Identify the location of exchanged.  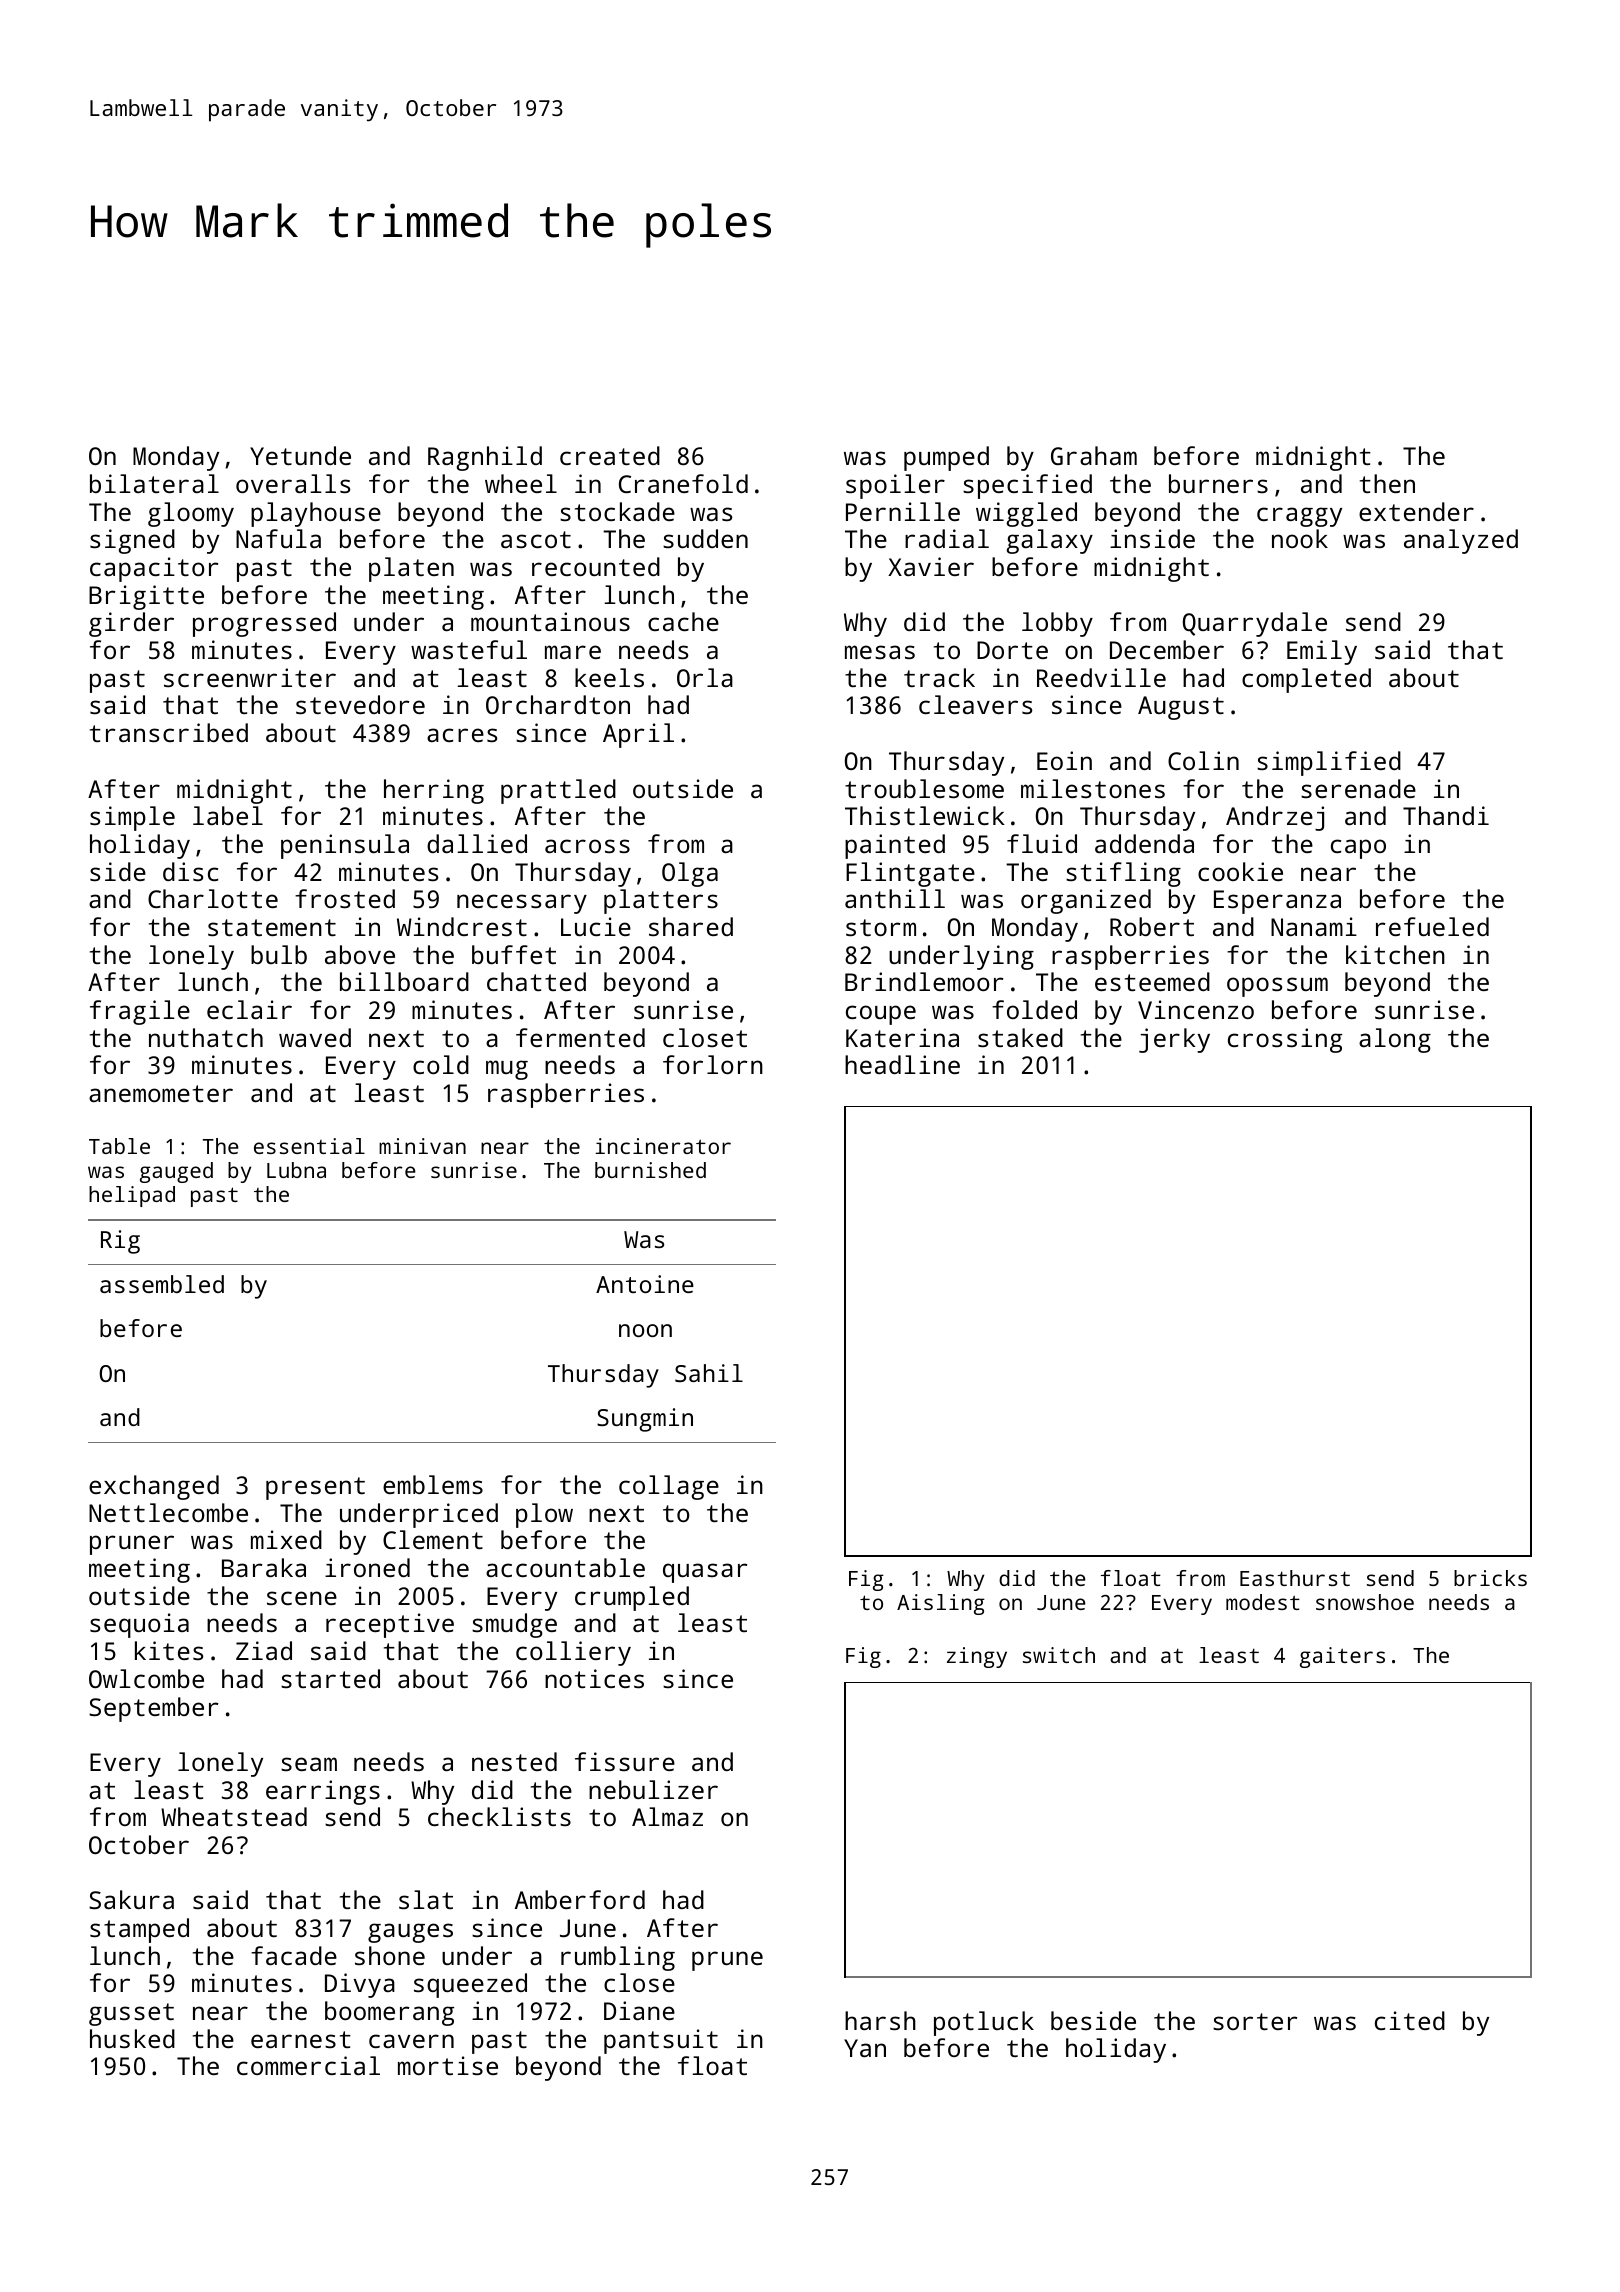
(154, 1487).
